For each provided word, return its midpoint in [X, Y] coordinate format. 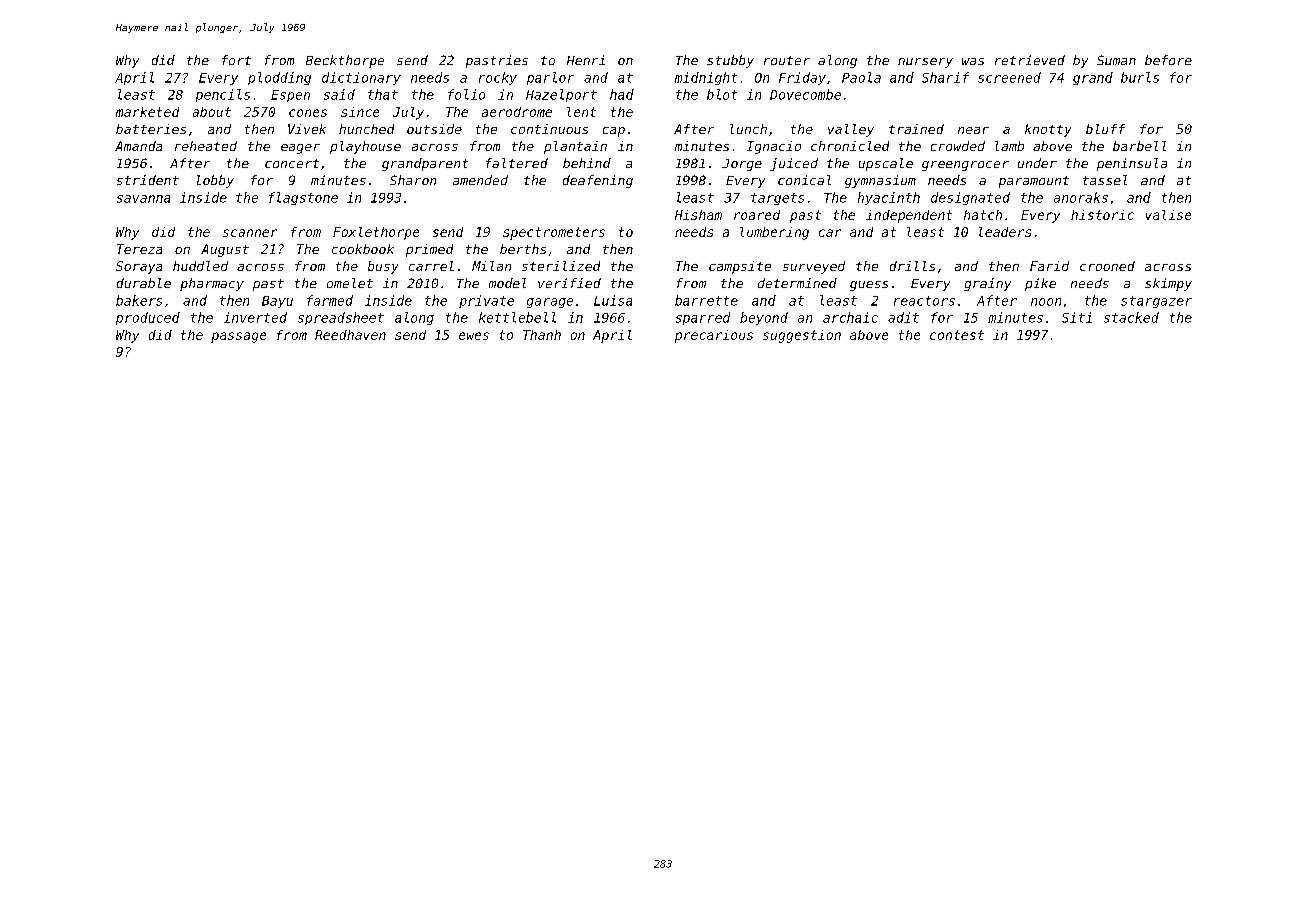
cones [308, 113]
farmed [330, 300]
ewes [474, 336]
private [486, 301]
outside [434, 129]
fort [236, 60]
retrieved [1030, 60]
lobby [215, 181]
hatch [983, 215]
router [787, 60]
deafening [598, 181]
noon [1046, 302]
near [973, 130]
